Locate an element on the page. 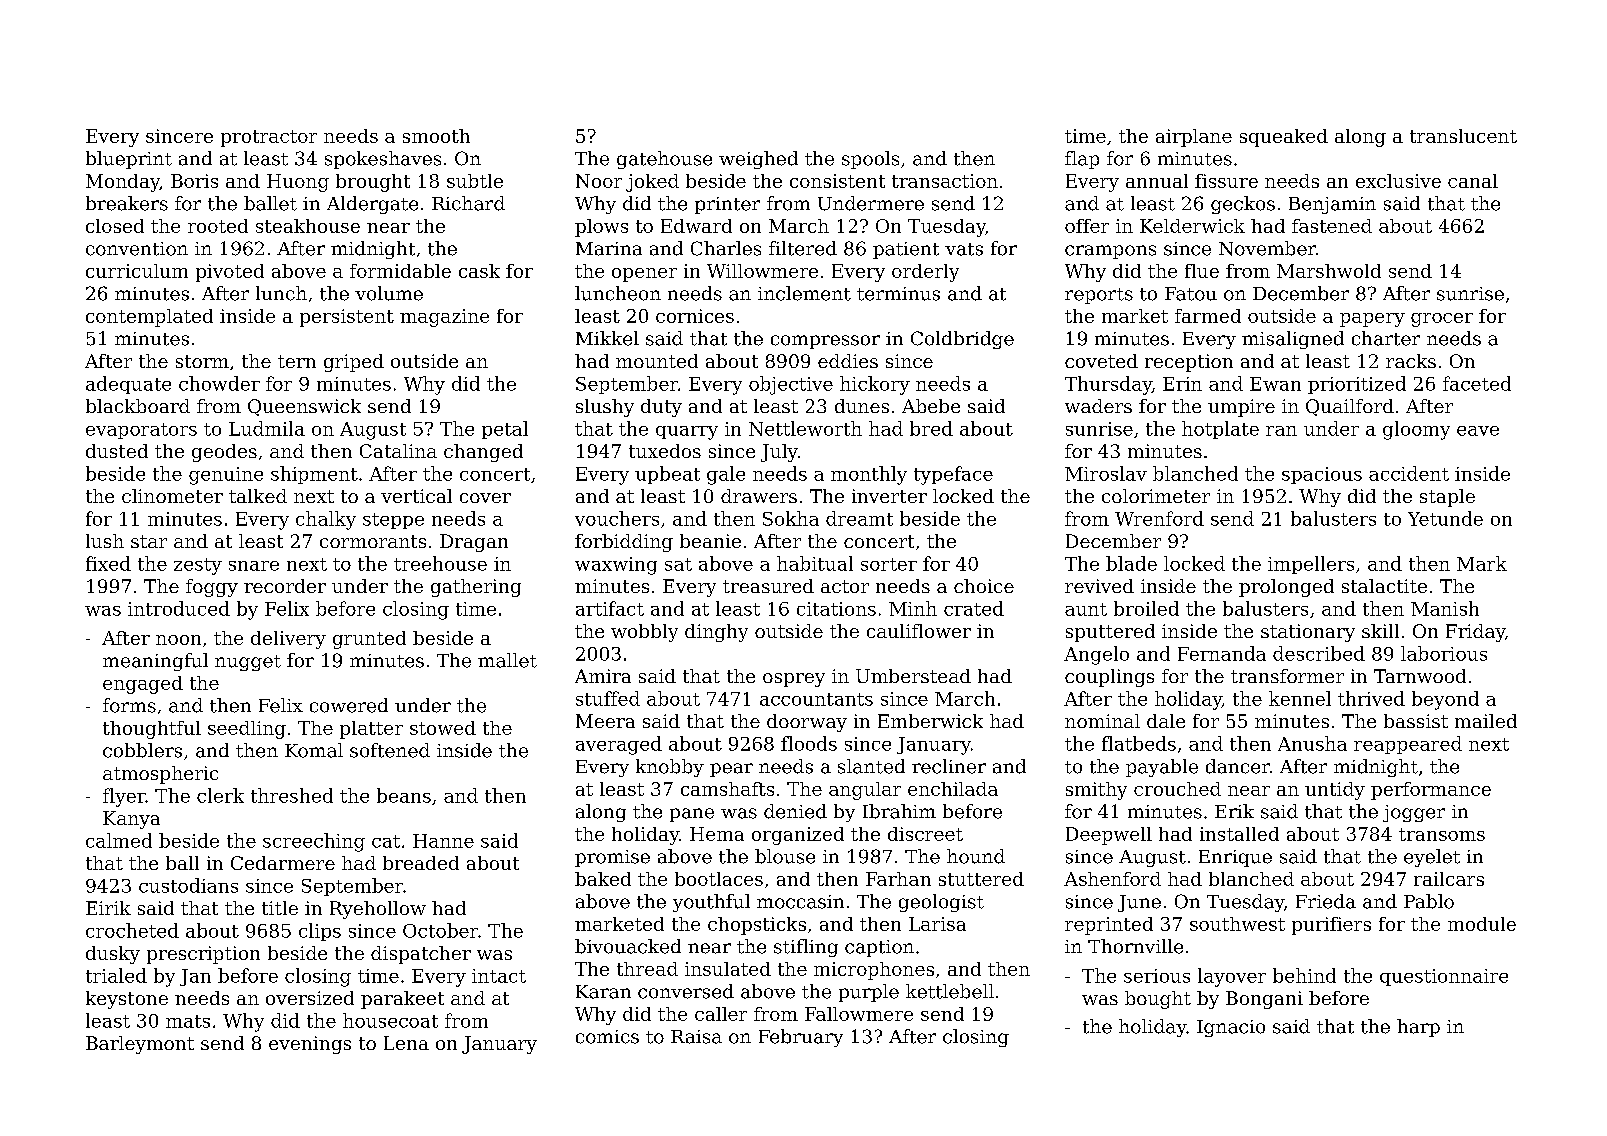  tern is located at coordinates (297, 361).
